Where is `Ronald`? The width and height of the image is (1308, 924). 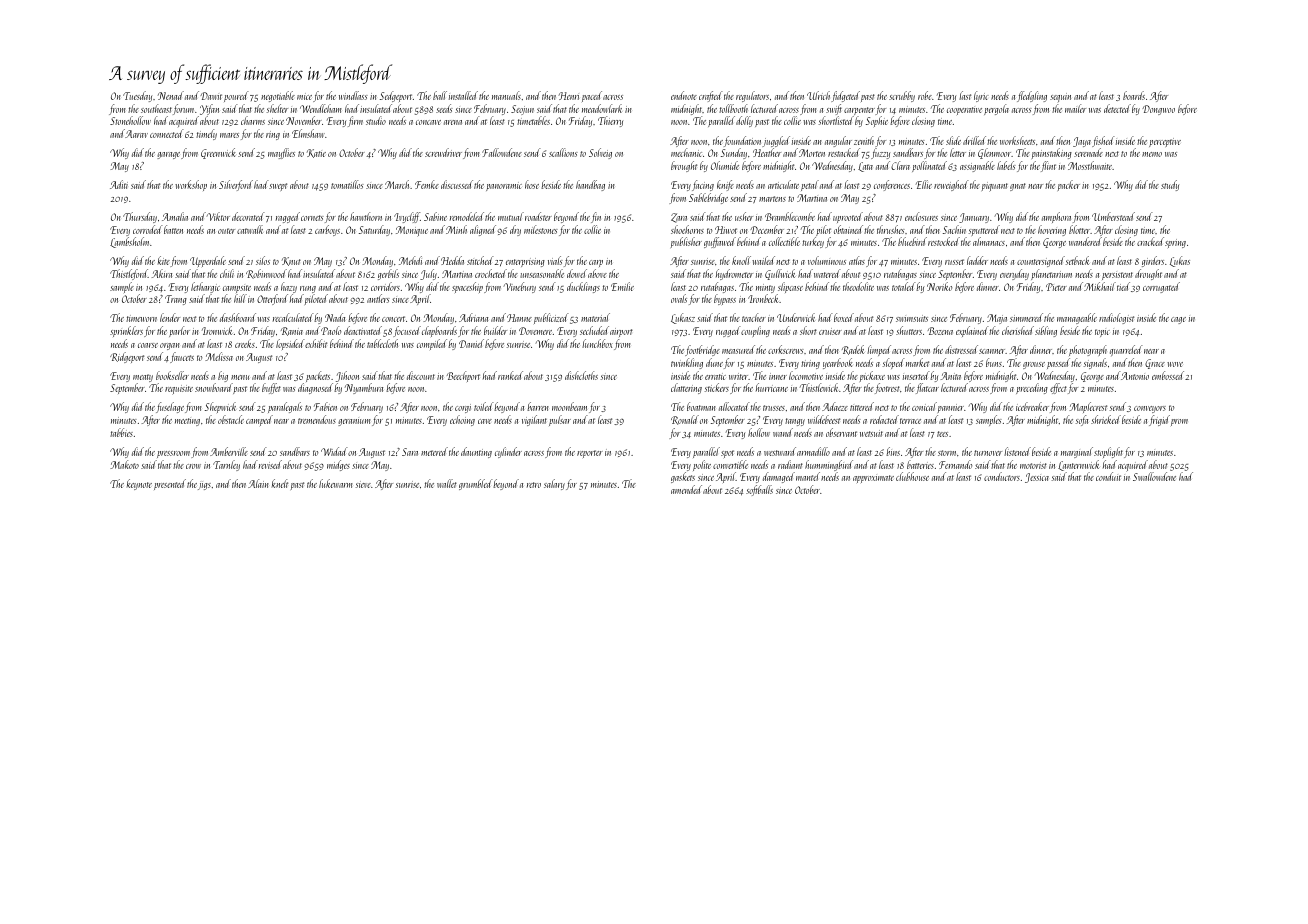 Ronald is located at coordinates (685, 420).
